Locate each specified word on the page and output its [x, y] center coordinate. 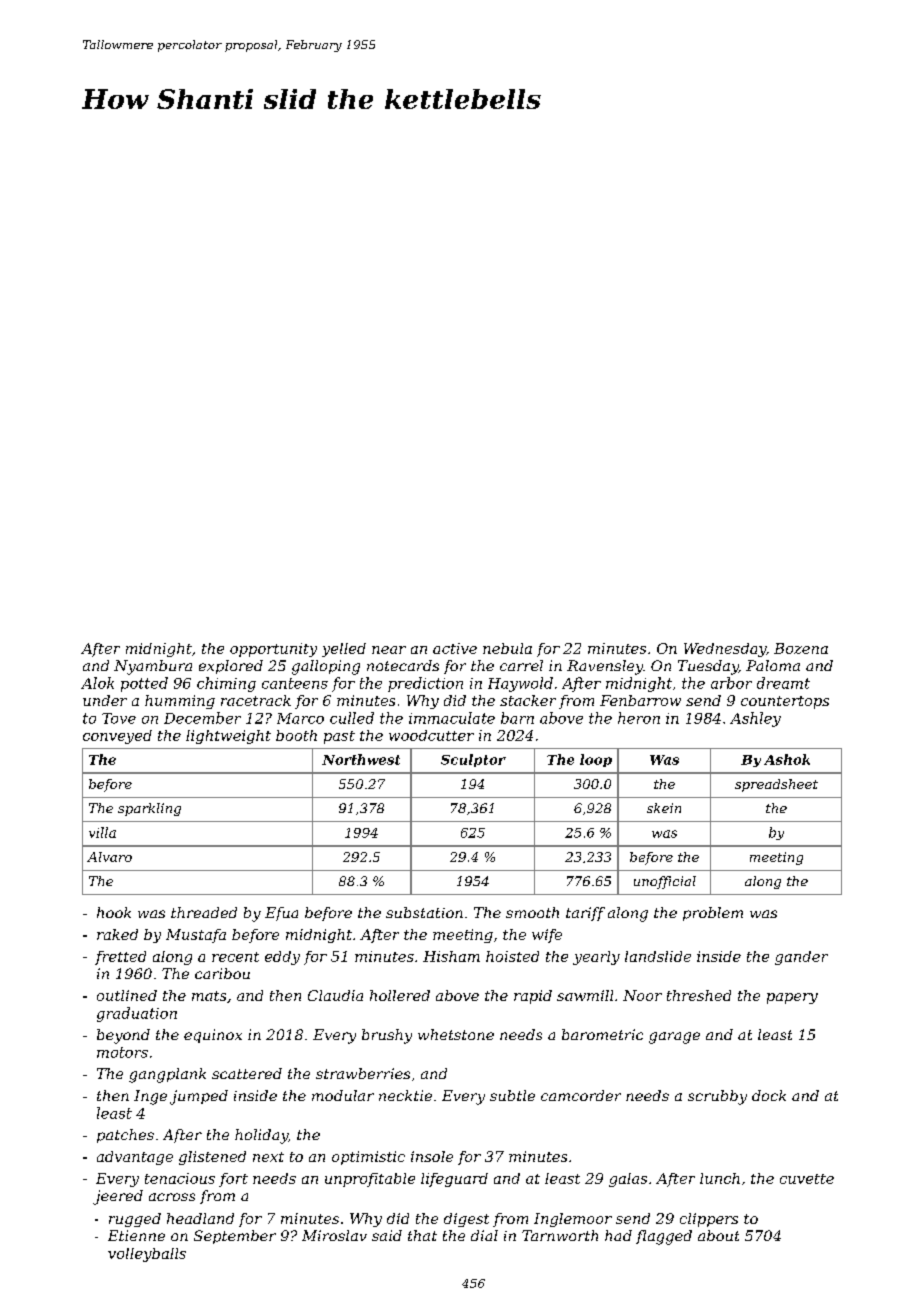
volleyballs [147, 1255]
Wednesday [725, 650]
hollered [400, 995]
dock [769, 1095]
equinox [213, 1036]
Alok [97, 683]
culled [352, 718]
